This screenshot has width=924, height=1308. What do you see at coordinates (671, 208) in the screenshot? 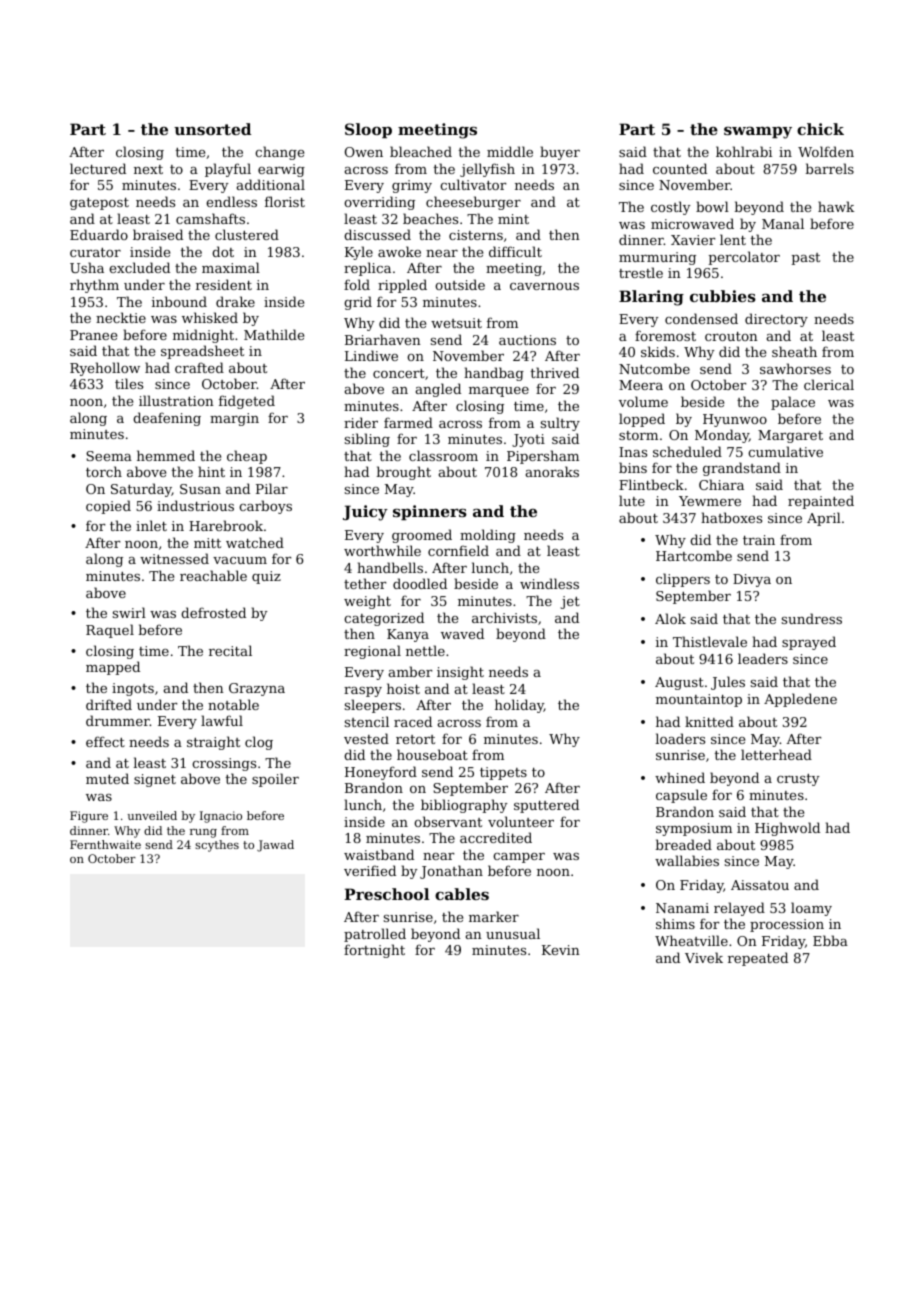
I see `costly` at bounding box center [671, 208].
